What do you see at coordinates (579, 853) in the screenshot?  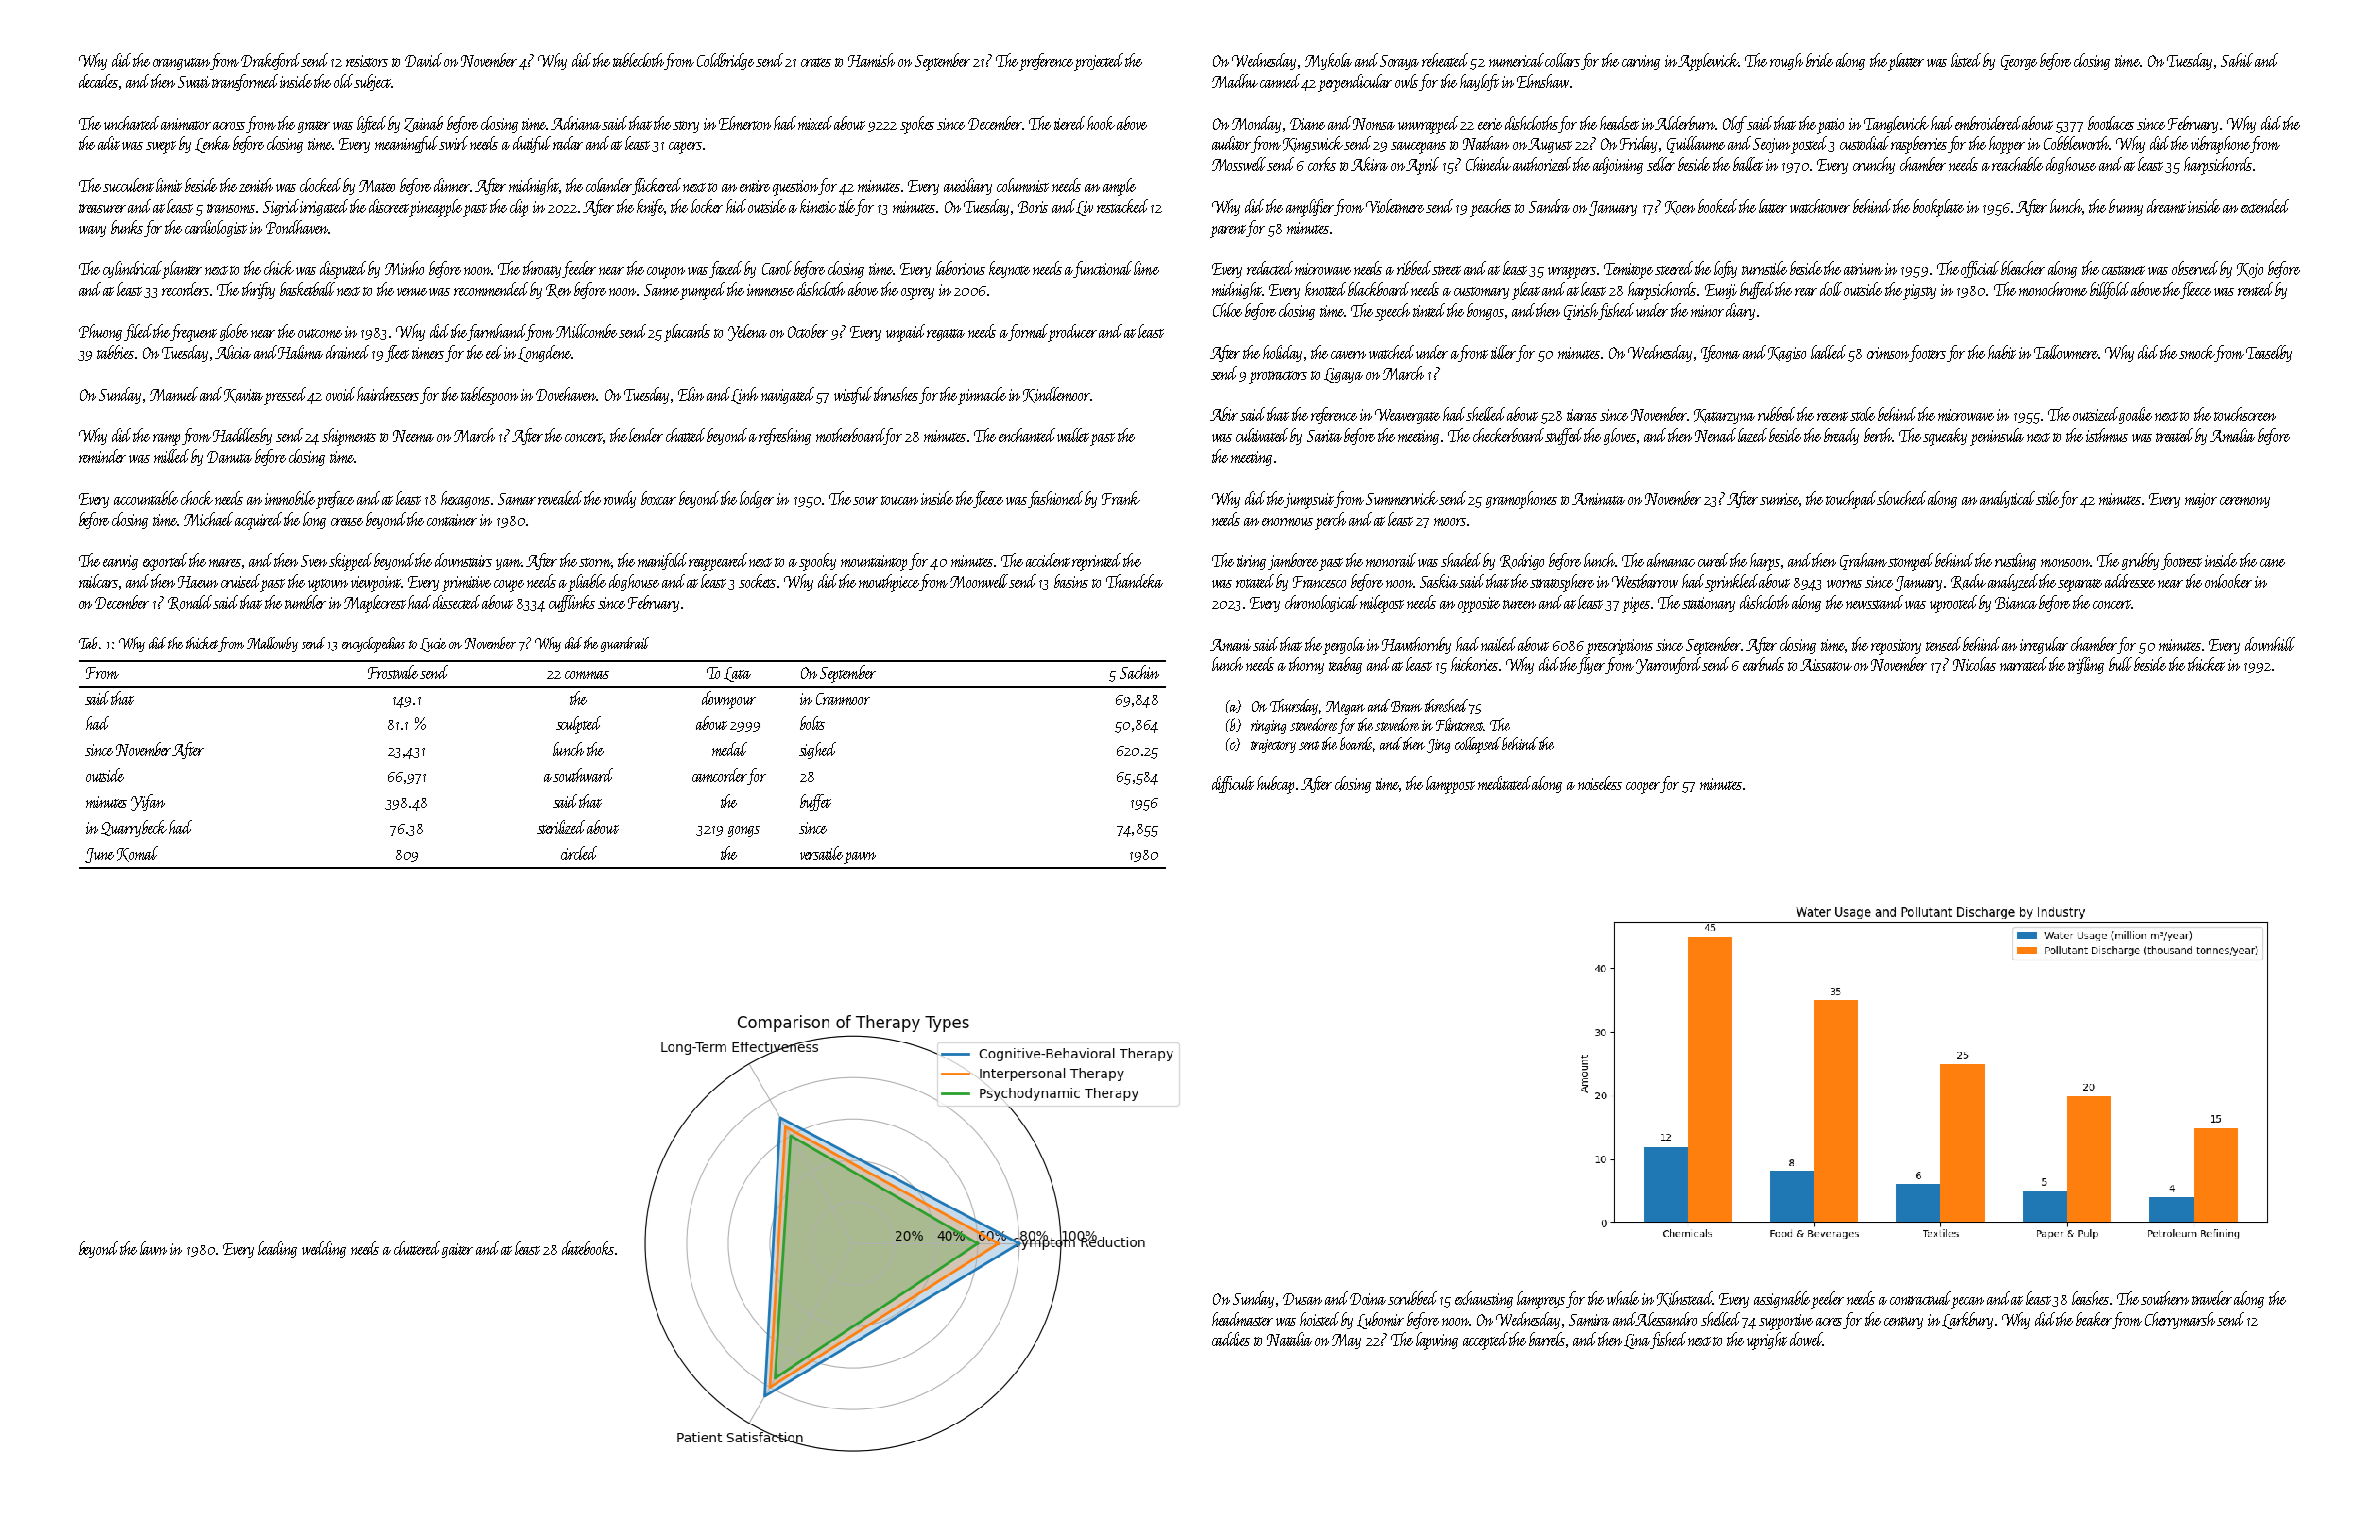 I see `circled` at bounding box center [579, 853].
